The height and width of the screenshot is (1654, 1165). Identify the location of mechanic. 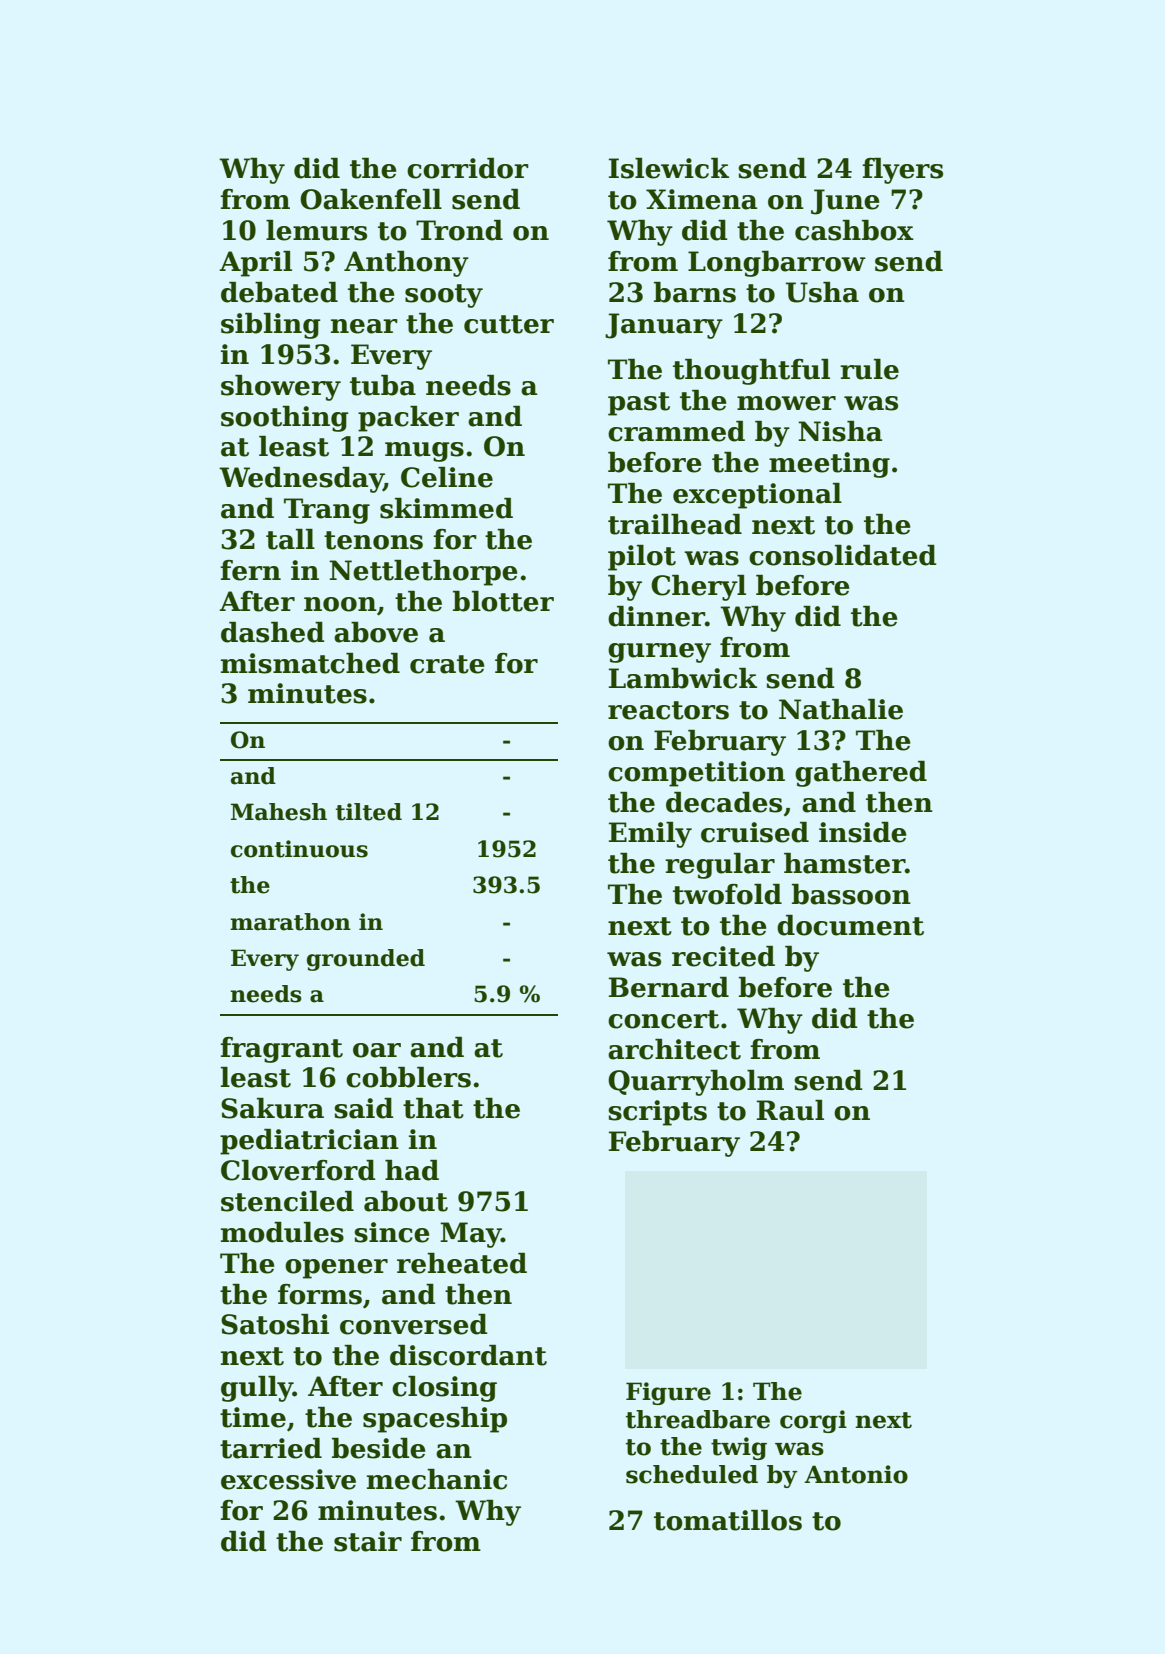
(437, 1479).
